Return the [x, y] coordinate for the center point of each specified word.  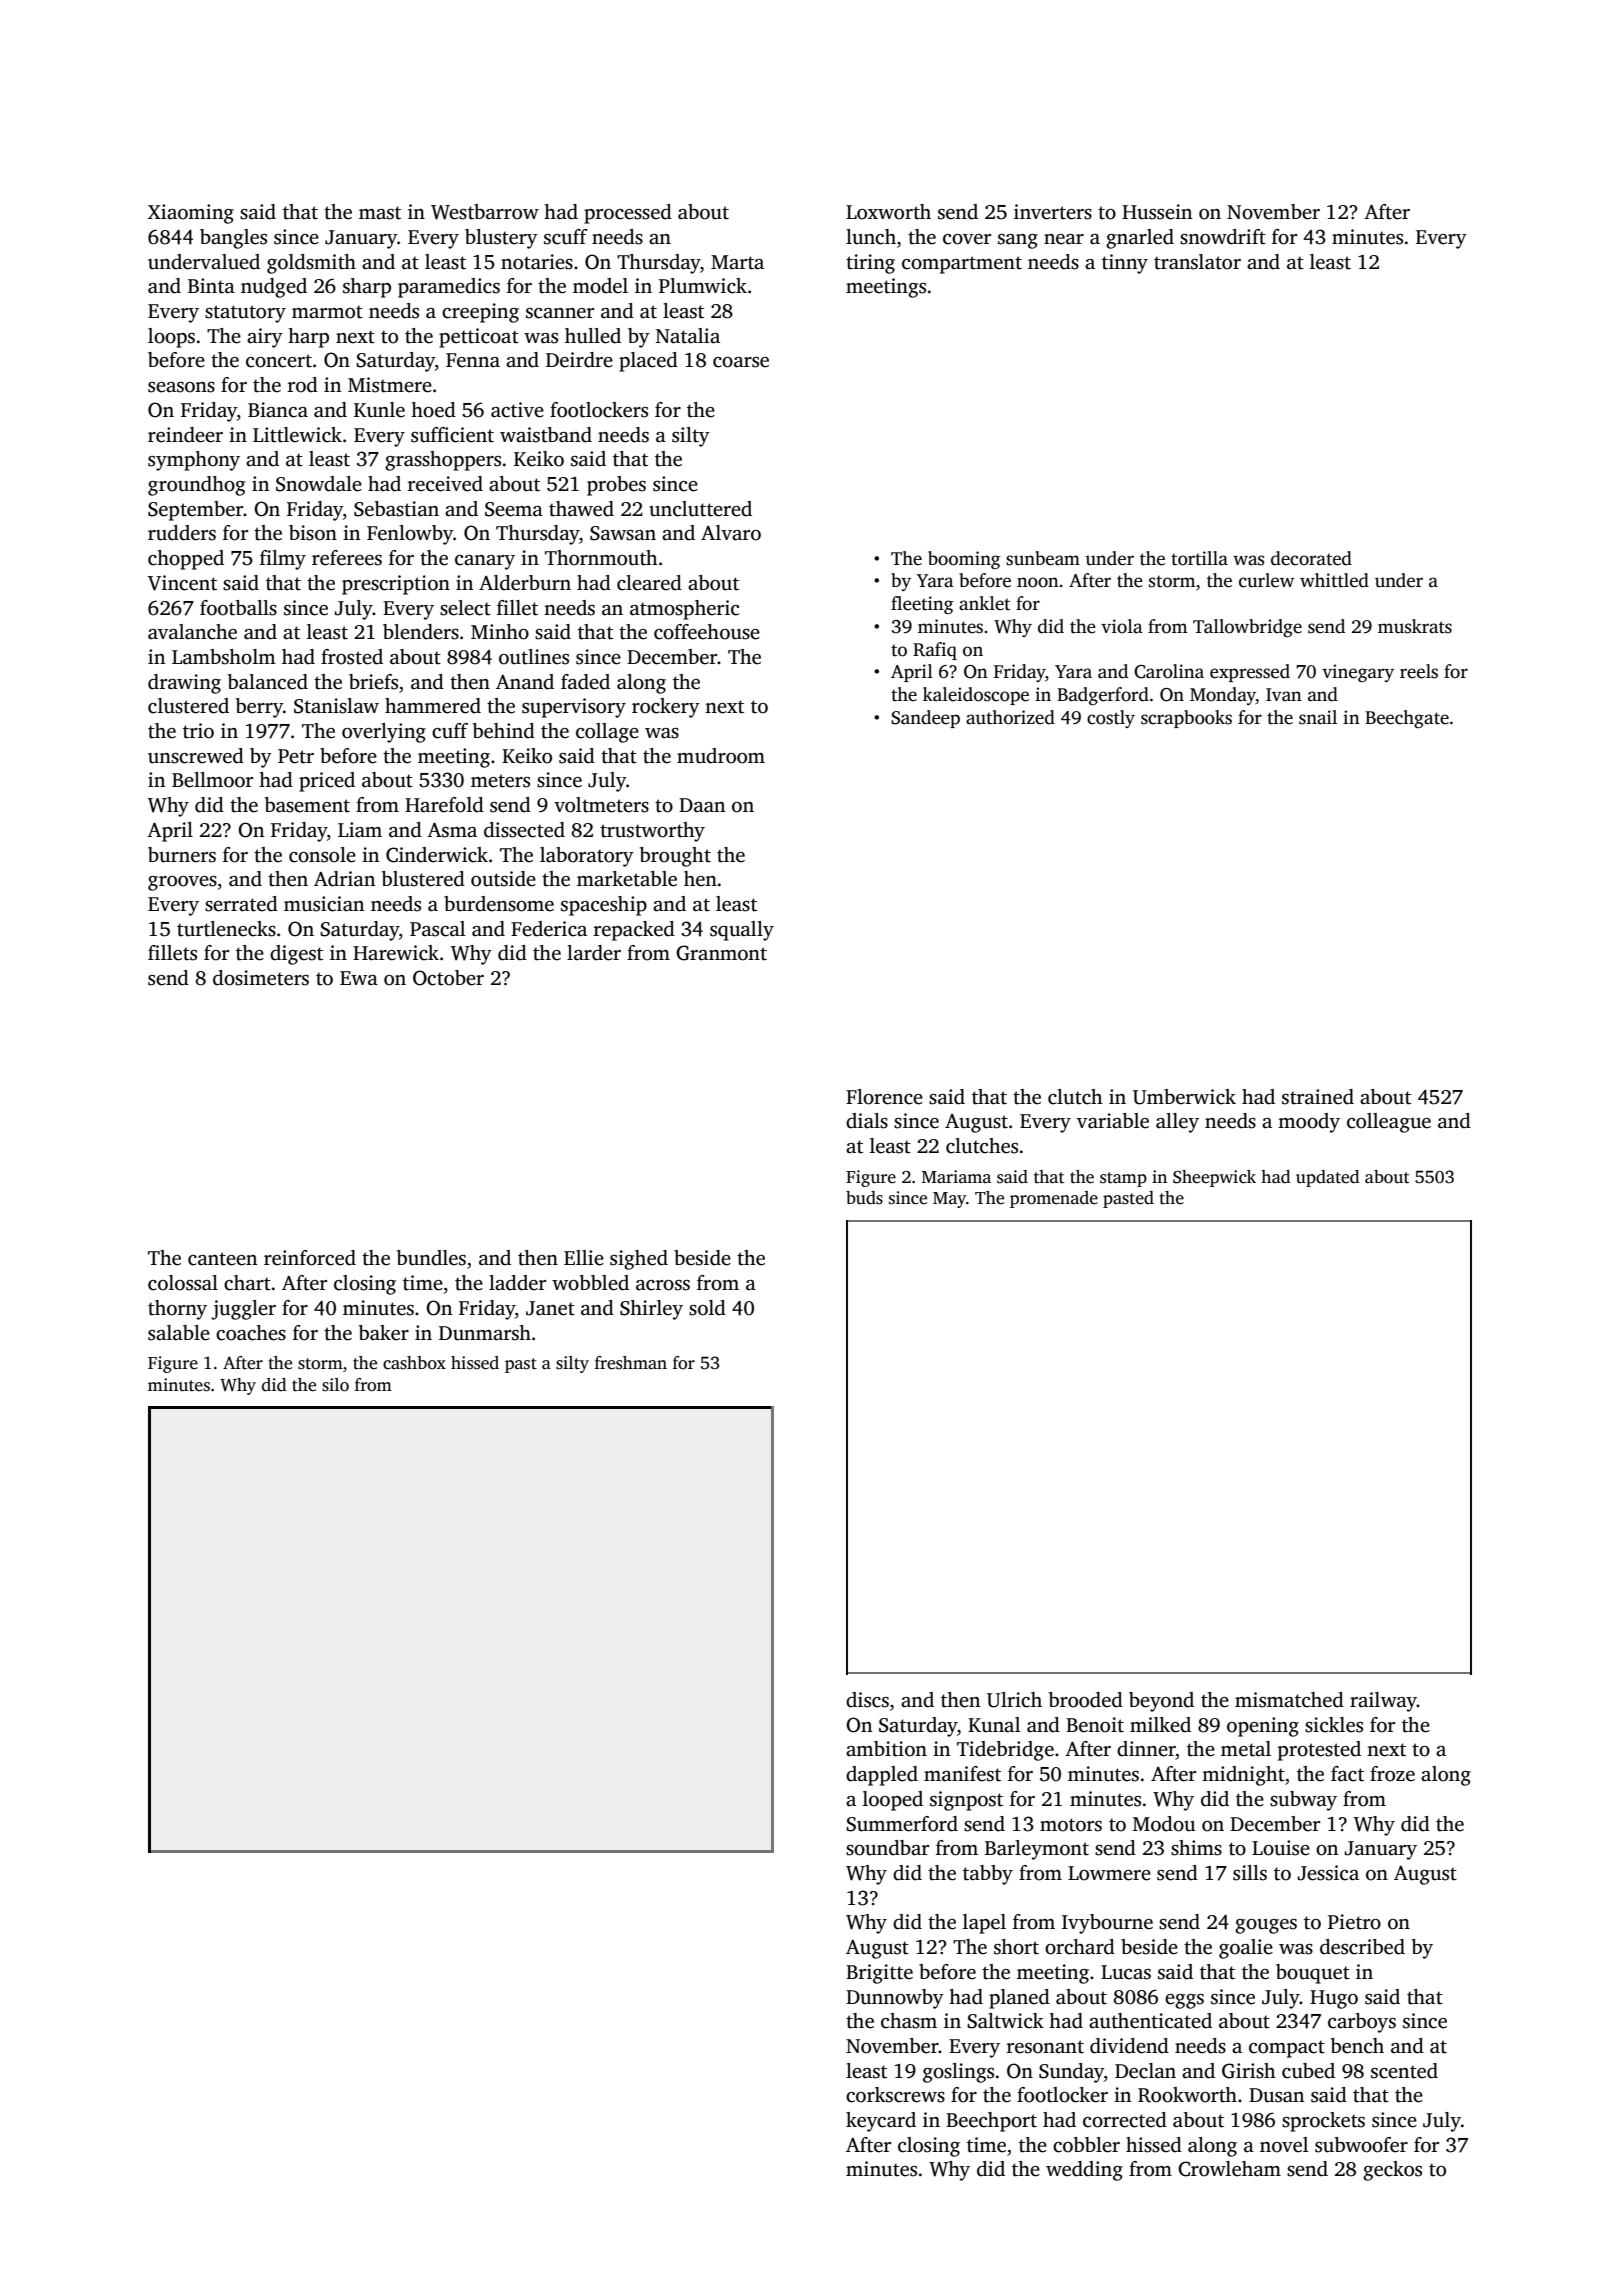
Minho [500, 632]
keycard [881, 2122]
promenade [1054, 1199]
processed [628, 214]
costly [1111, 719]
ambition [886, 1749]
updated [1328, 1178]
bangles [233, 239]
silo [335, 1385]
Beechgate [1407, 719]
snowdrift [1223, 237]
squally [742, 931]
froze [1392, 1774]
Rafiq [935, 651]
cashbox [414, 1363]
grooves [182, 883]
